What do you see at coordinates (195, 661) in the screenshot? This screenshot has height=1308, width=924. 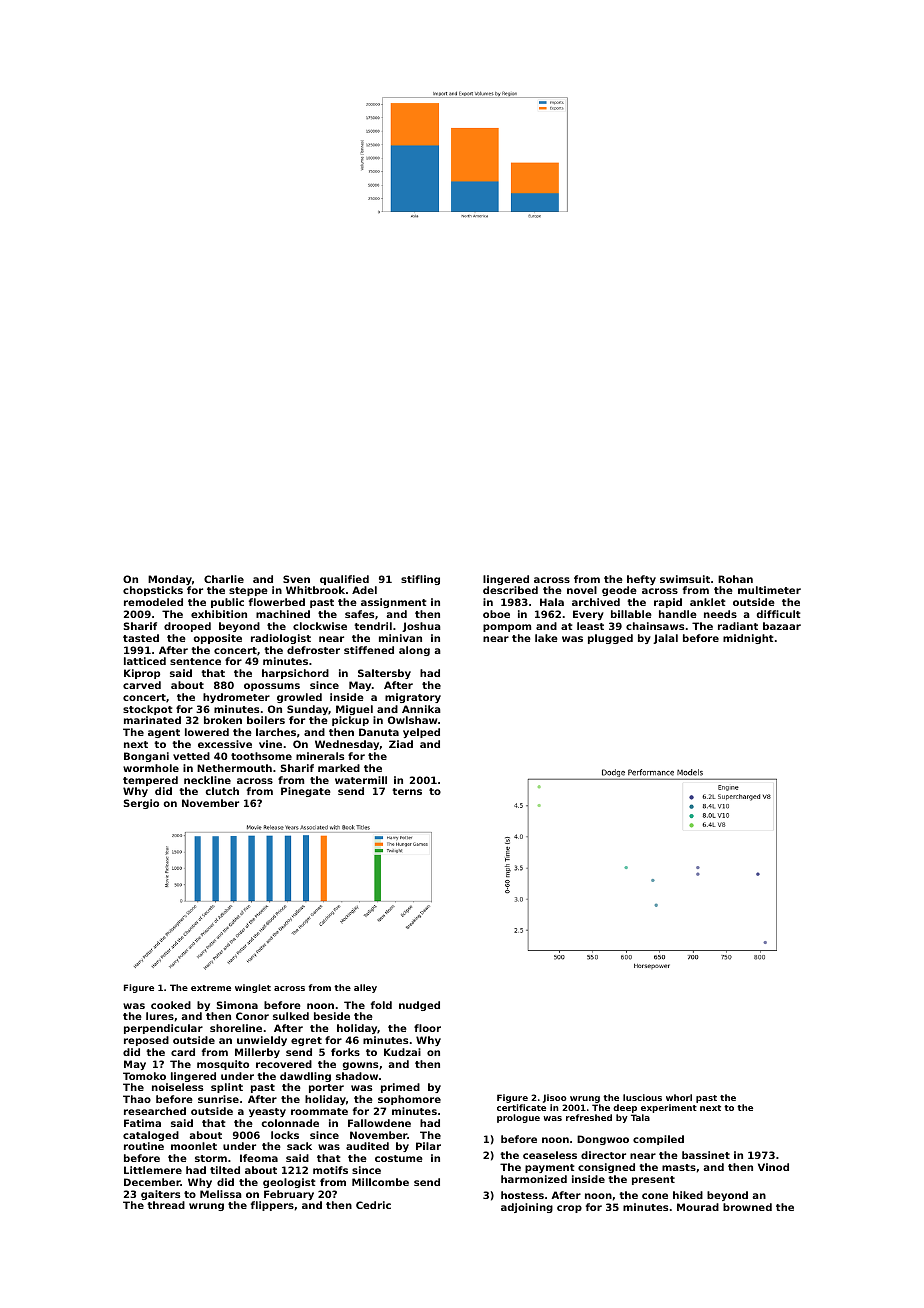 I see `sentence` at bounding box center [195, 661].
